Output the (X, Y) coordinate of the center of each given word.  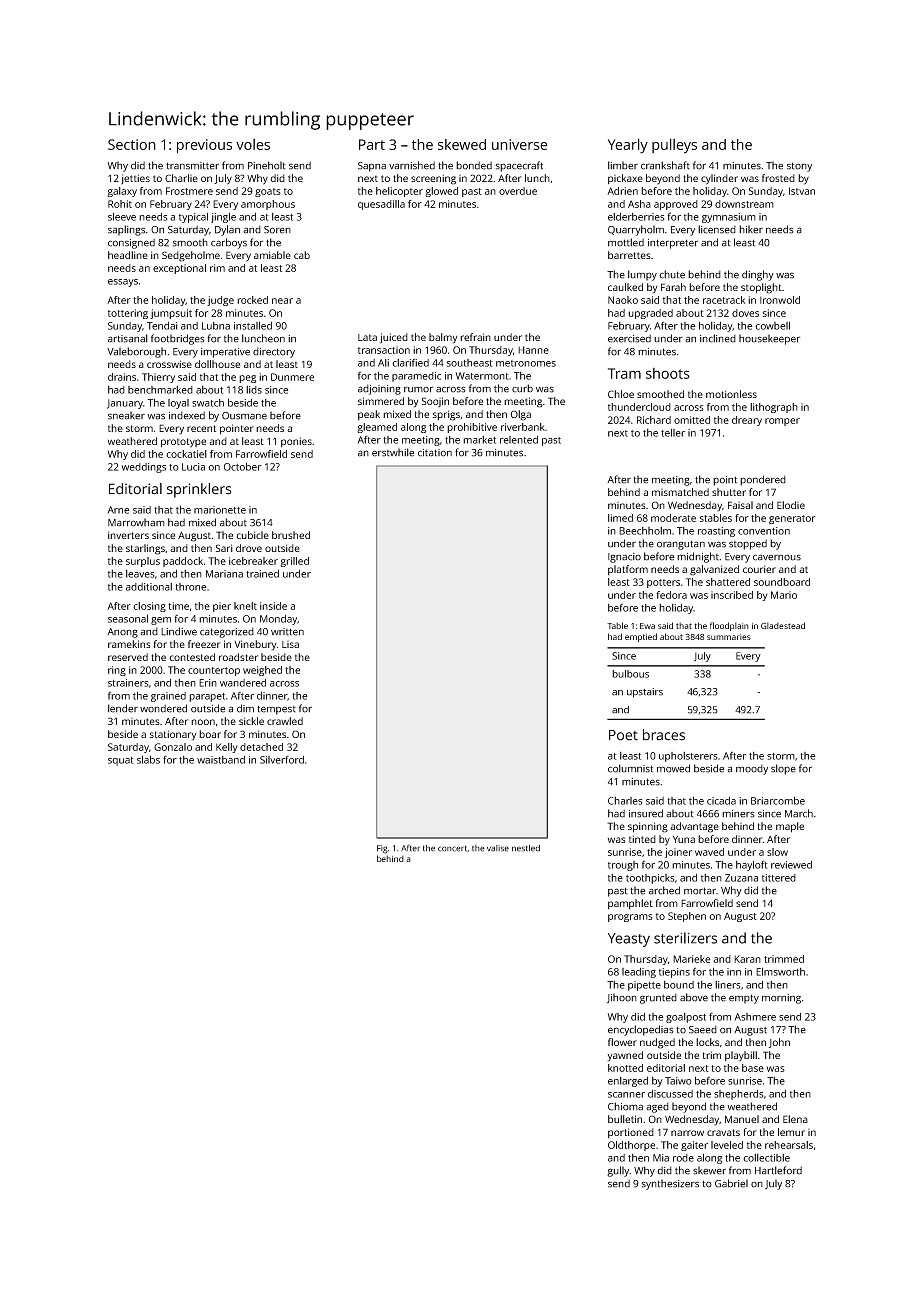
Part (372, 144)
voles (253, 144)
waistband (221, 760)
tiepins (674, 973)
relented (519, 440)
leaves (140, 574)
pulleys (674, 146)
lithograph (774, 408)
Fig (382, 849)
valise (498, 848)
